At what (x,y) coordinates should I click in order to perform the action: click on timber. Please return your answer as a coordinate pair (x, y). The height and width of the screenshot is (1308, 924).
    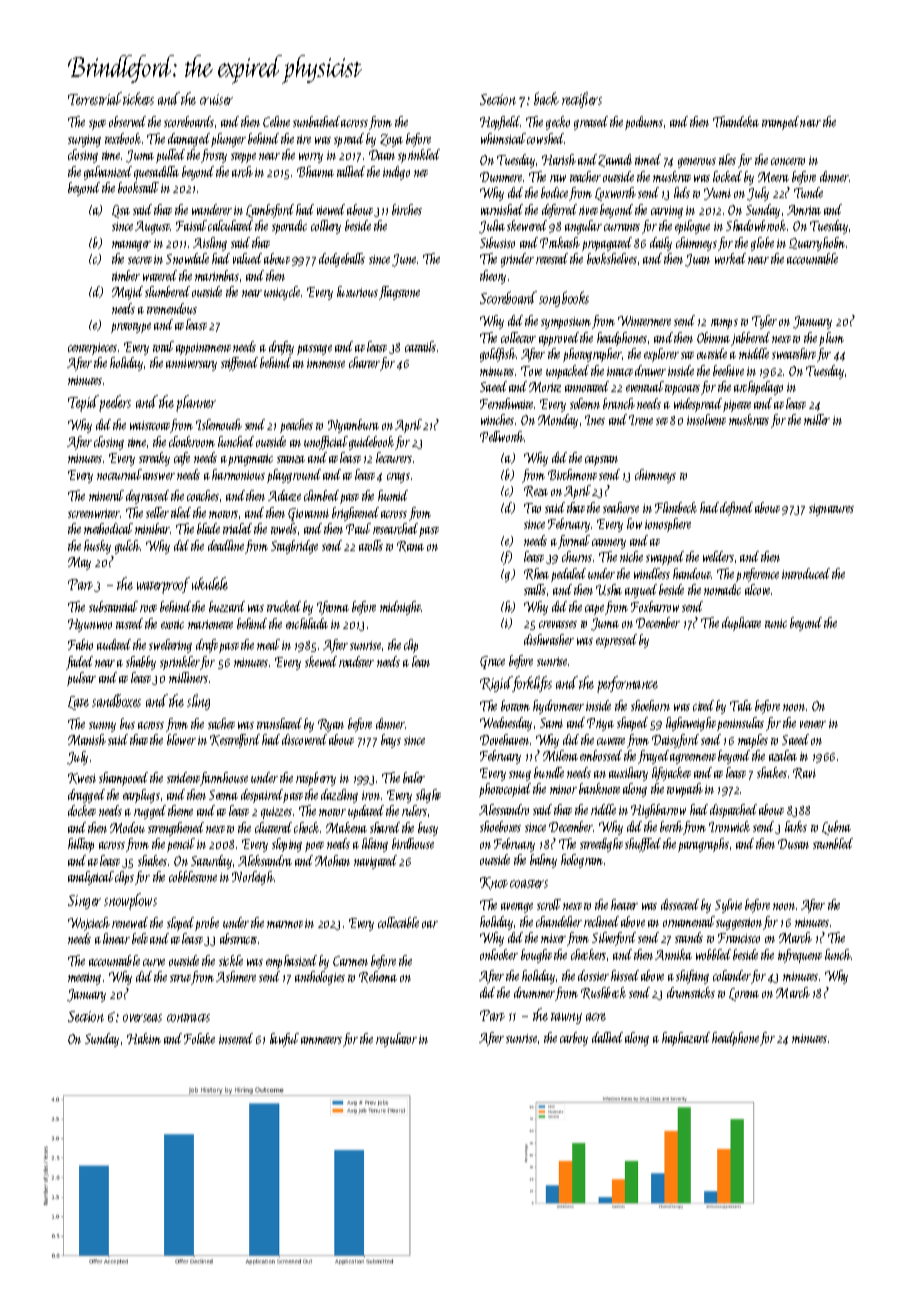
    Looking at the image, I should click on (126, 275).
